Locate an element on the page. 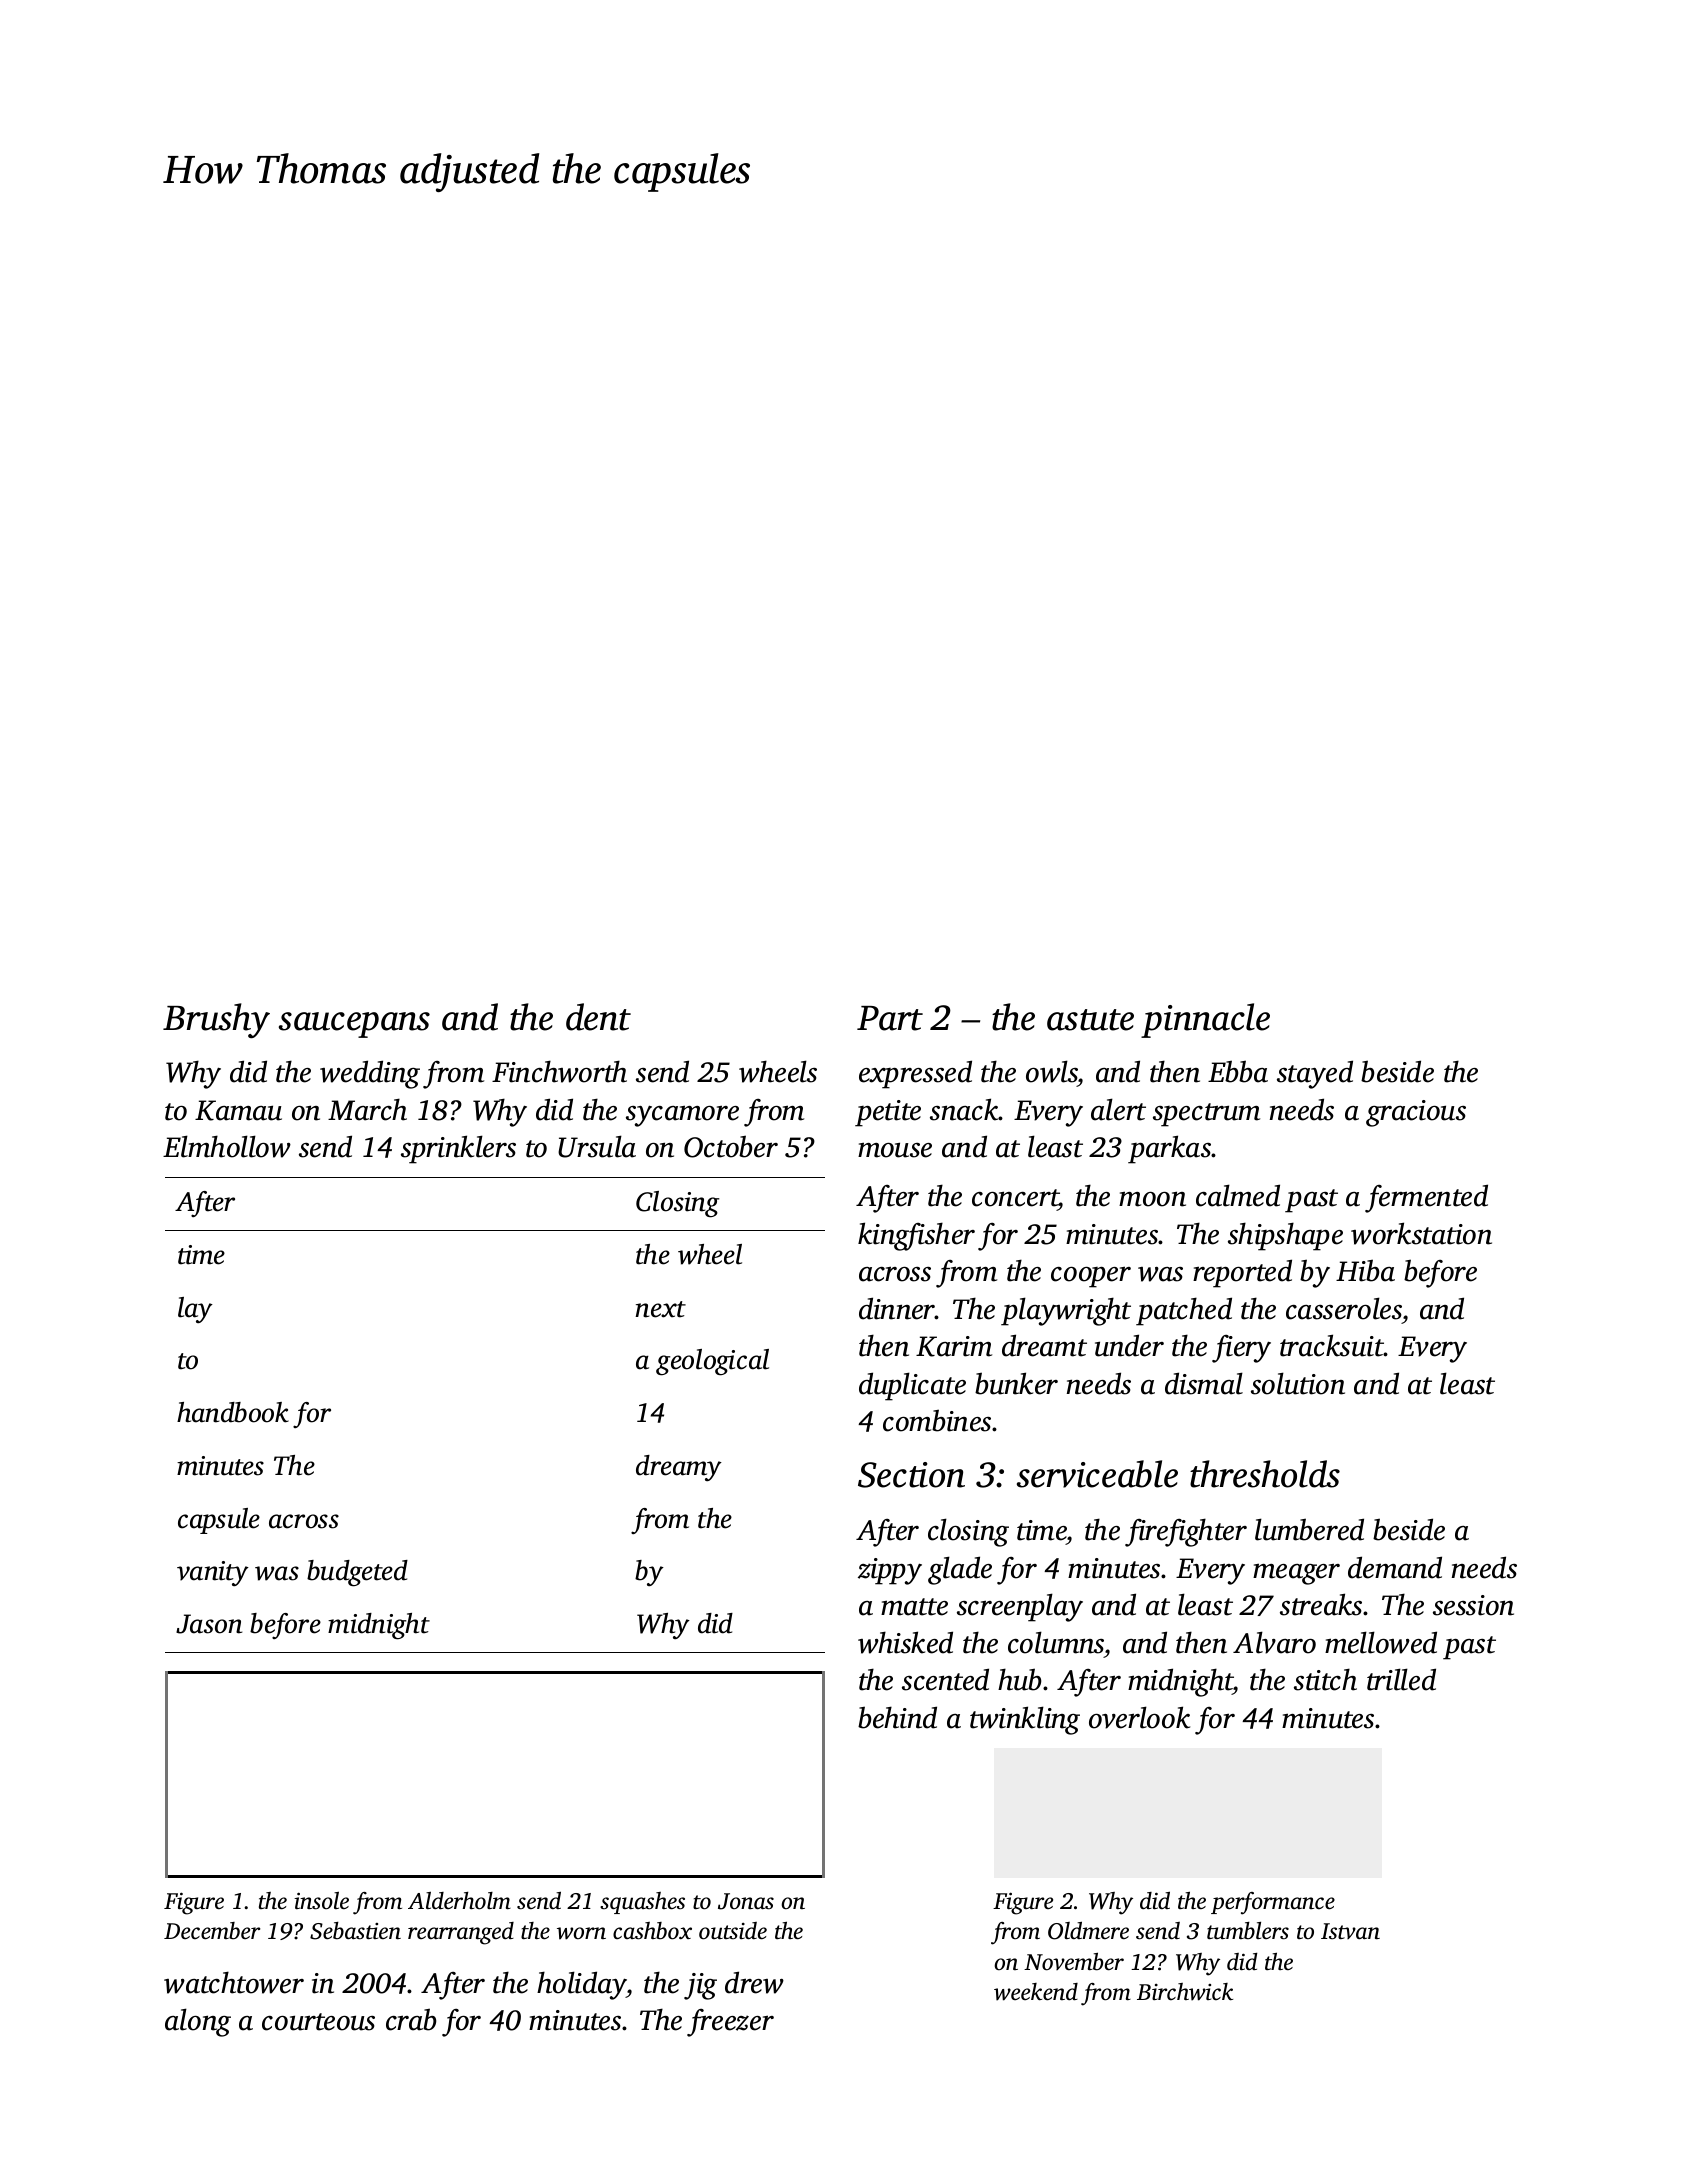 The width and height of the page is (1683, 2178). sycamore is located at coordinates (682, 1116).
